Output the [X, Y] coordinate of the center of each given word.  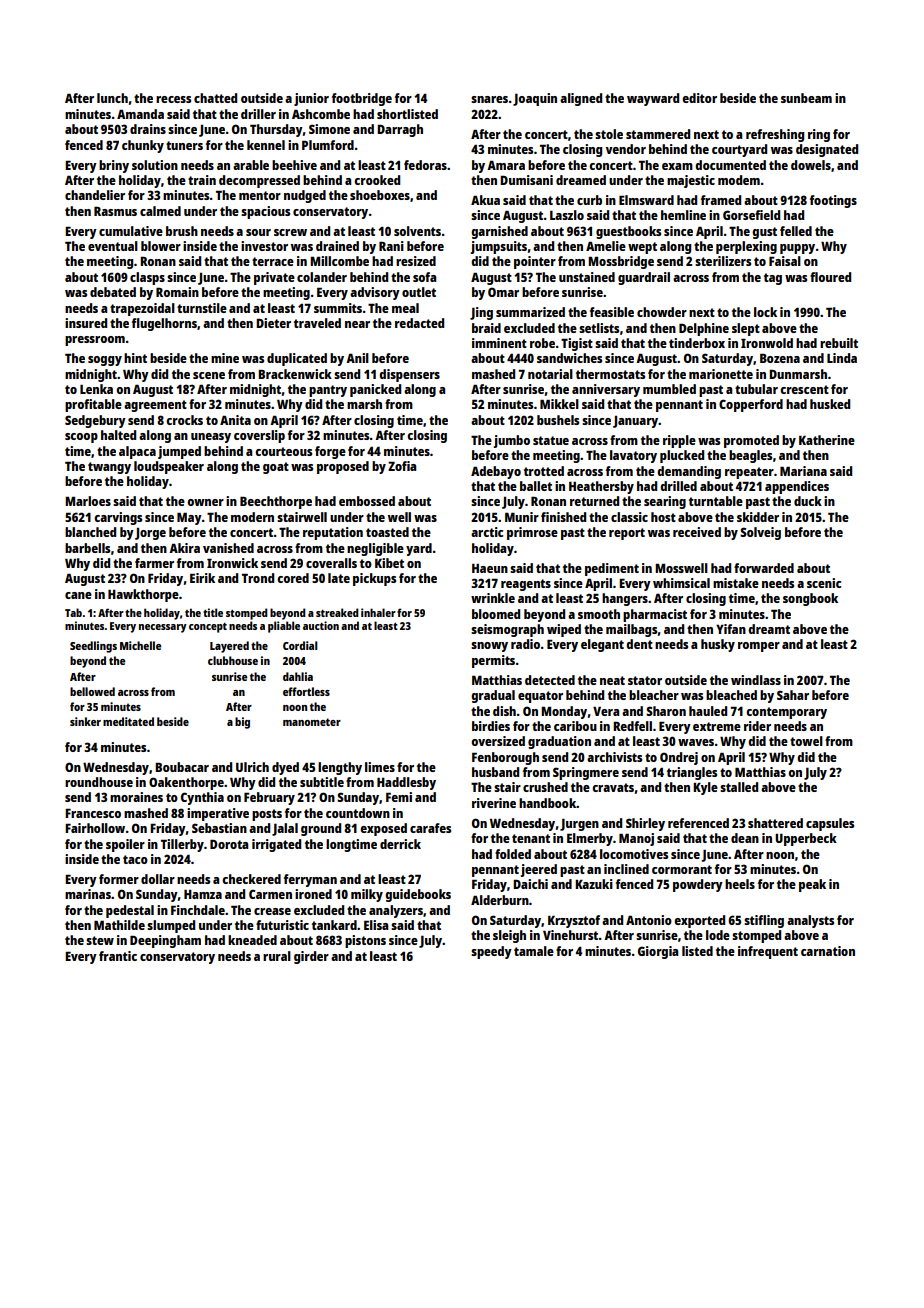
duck [808, 501]
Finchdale [198, 910]
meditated [128, 721]
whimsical [681, 583]
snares [489, 99]
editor [699, 98]
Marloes [88, 501]
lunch [112, 98]
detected [550, 680]
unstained [587, 277]
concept [208, 628]
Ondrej [679, 758]
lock [765, 312]
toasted [387, 532]
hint [135, 358]
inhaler [378, 612]
